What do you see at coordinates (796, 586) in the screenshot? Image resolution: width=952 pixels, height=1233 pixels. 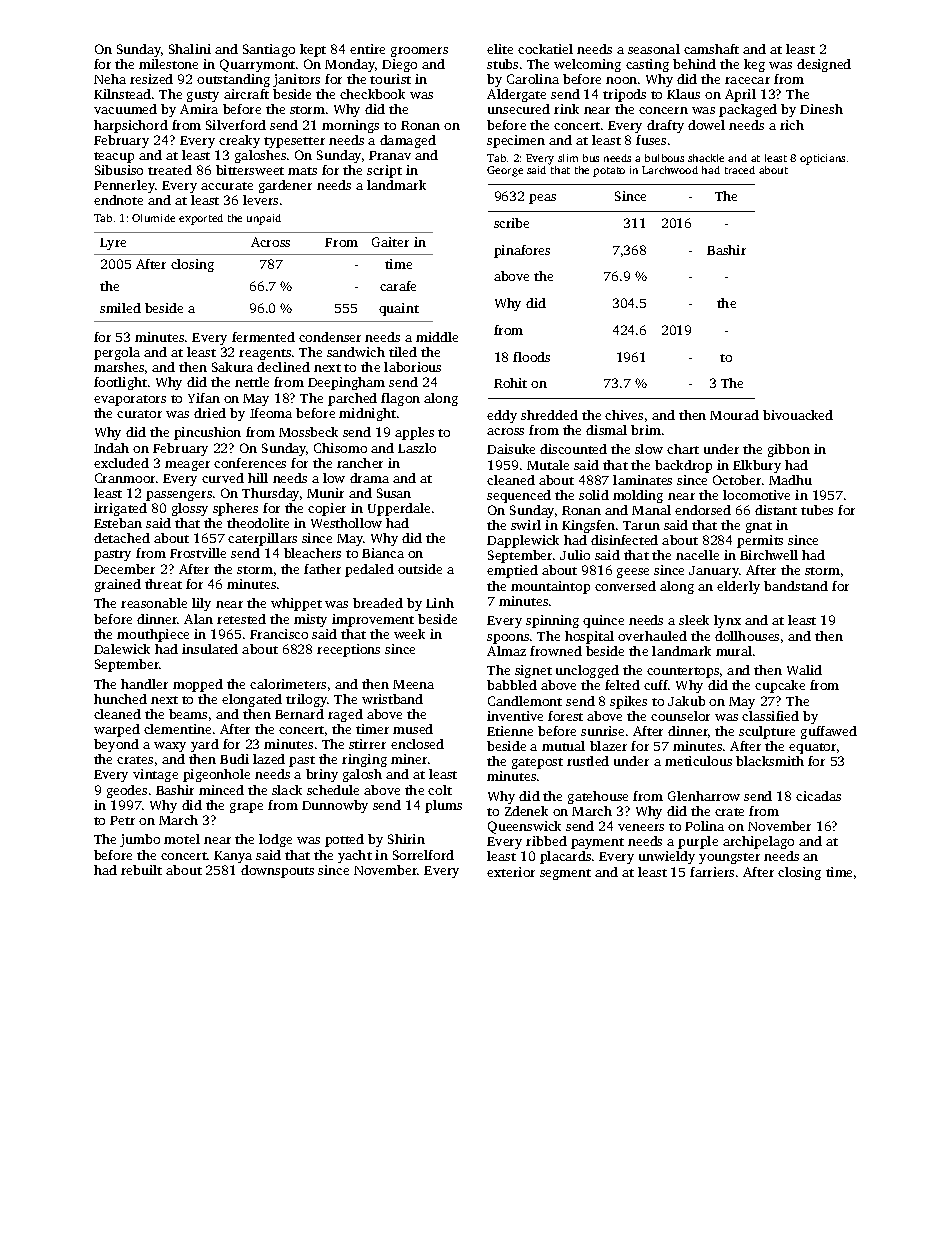 I see `bandstand` at bounding box center [796, 586].
